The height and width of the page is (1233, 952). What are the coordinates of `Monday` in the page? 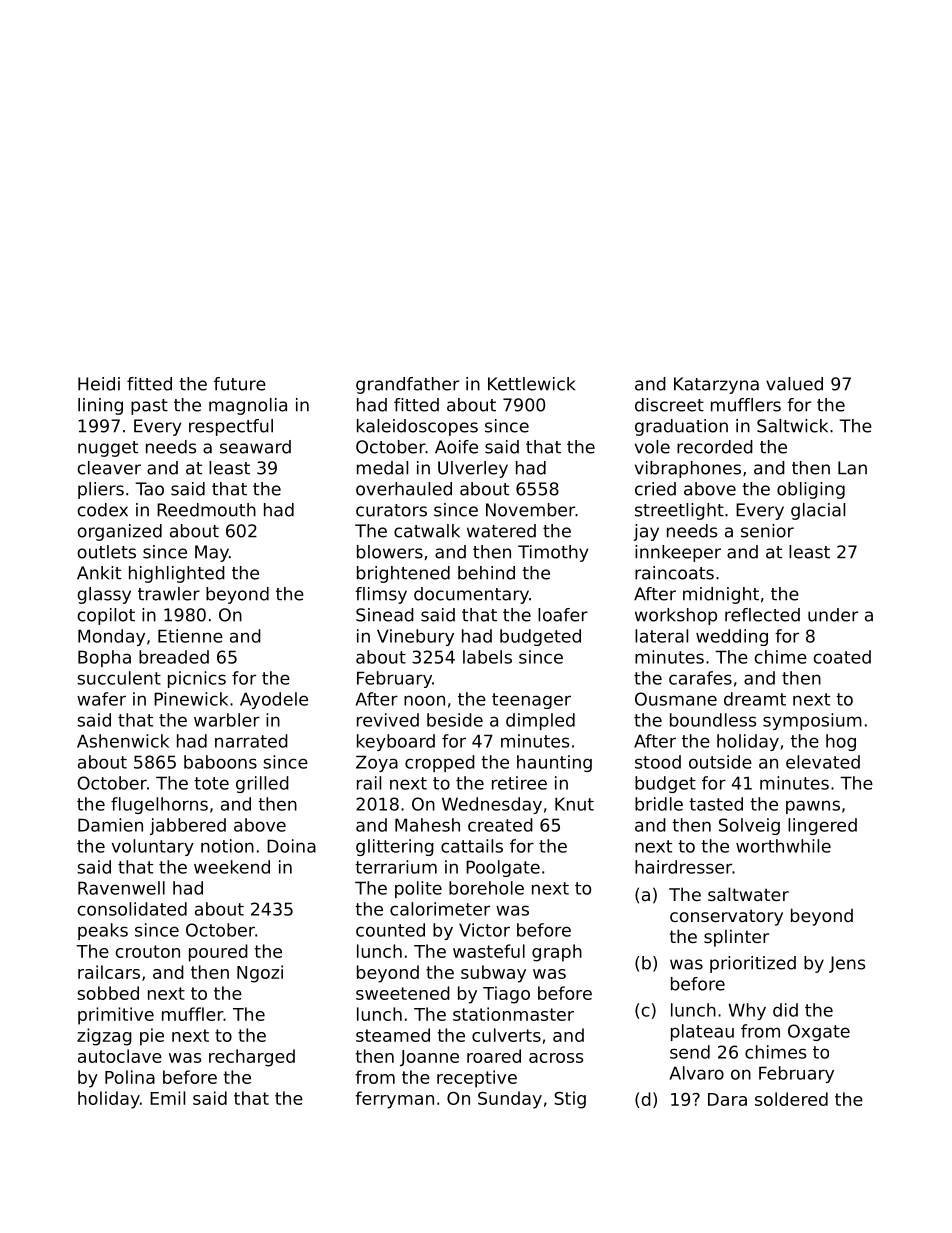 It's located at (111, 637).
